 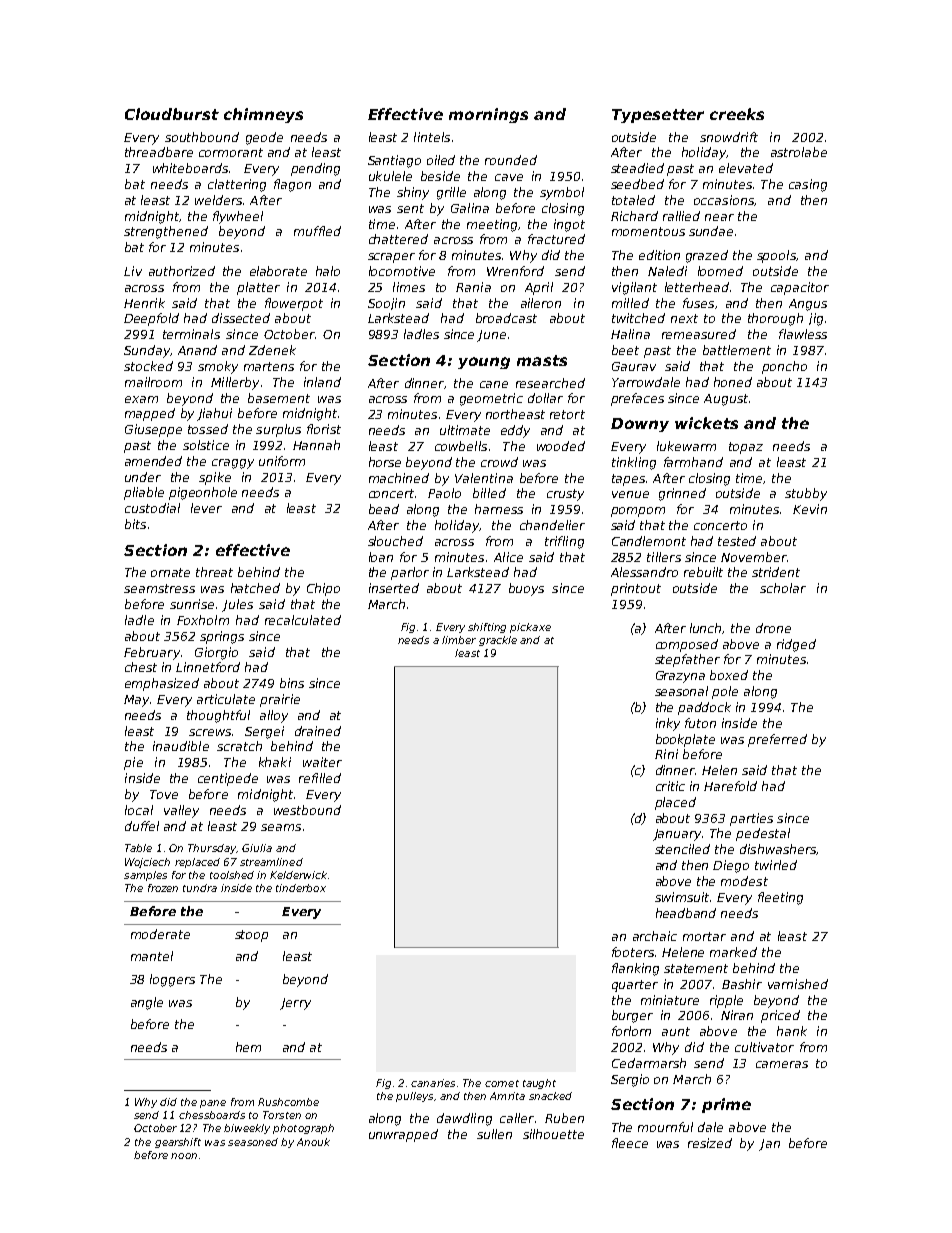 What do you see at coordinates (550, 383) in the screenshot?
I see `researched` at bounding box center [550, 383].
